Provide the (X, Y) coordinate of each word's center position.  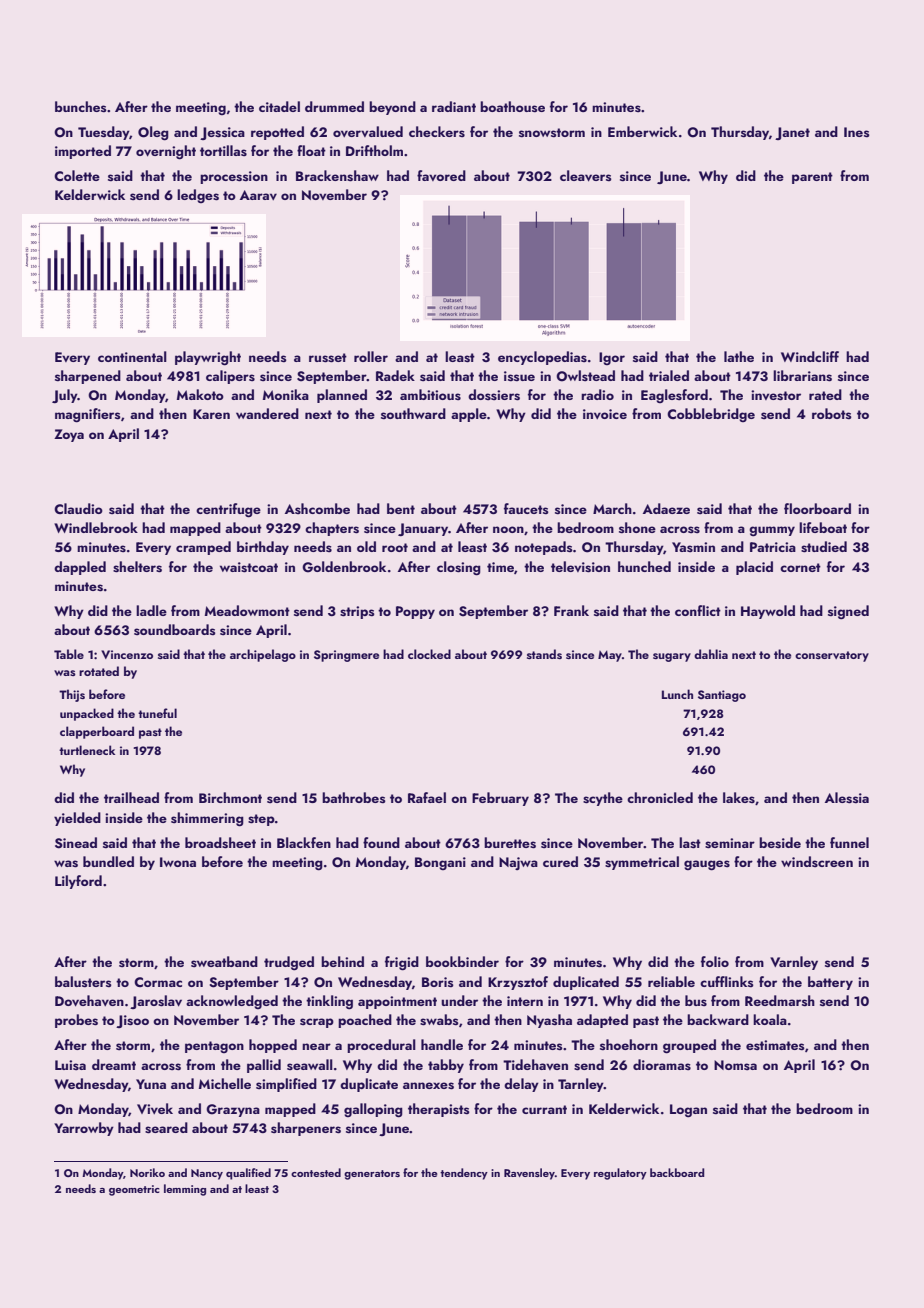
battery (830, 983)
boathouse (512, 106)
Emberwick (642, 131)
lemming (185, 1190)
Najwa (518, 863)
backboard (677, 1172)
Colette (77, 175)
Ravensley (529, 1174)
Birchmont (230, 797)
